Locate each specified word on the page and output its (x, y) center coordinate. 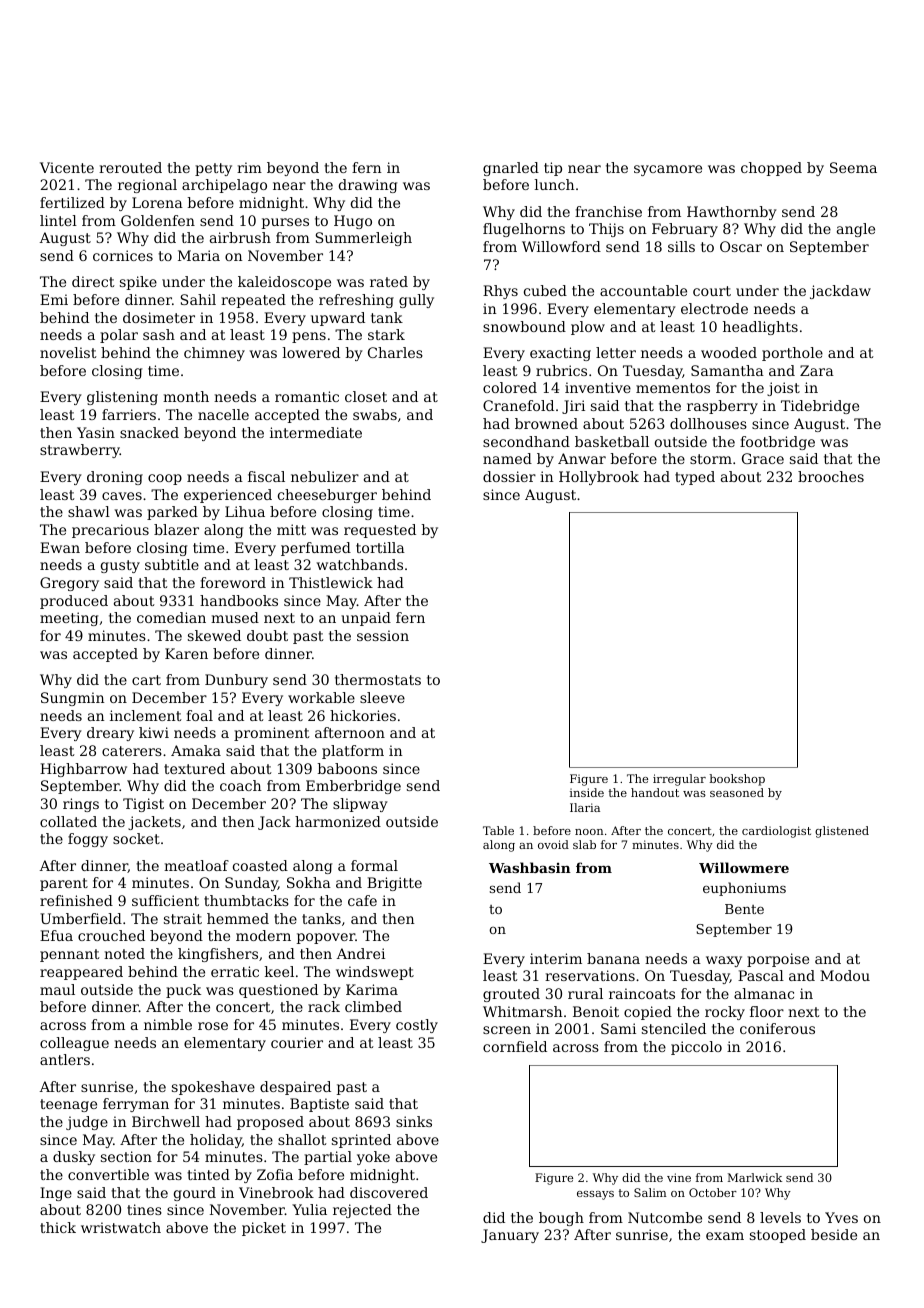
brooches (831, 476)
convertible (108, 1174)
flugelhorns (524, 230)
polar (119, 336)
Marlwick (755, 1177)
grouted (511, 995)
